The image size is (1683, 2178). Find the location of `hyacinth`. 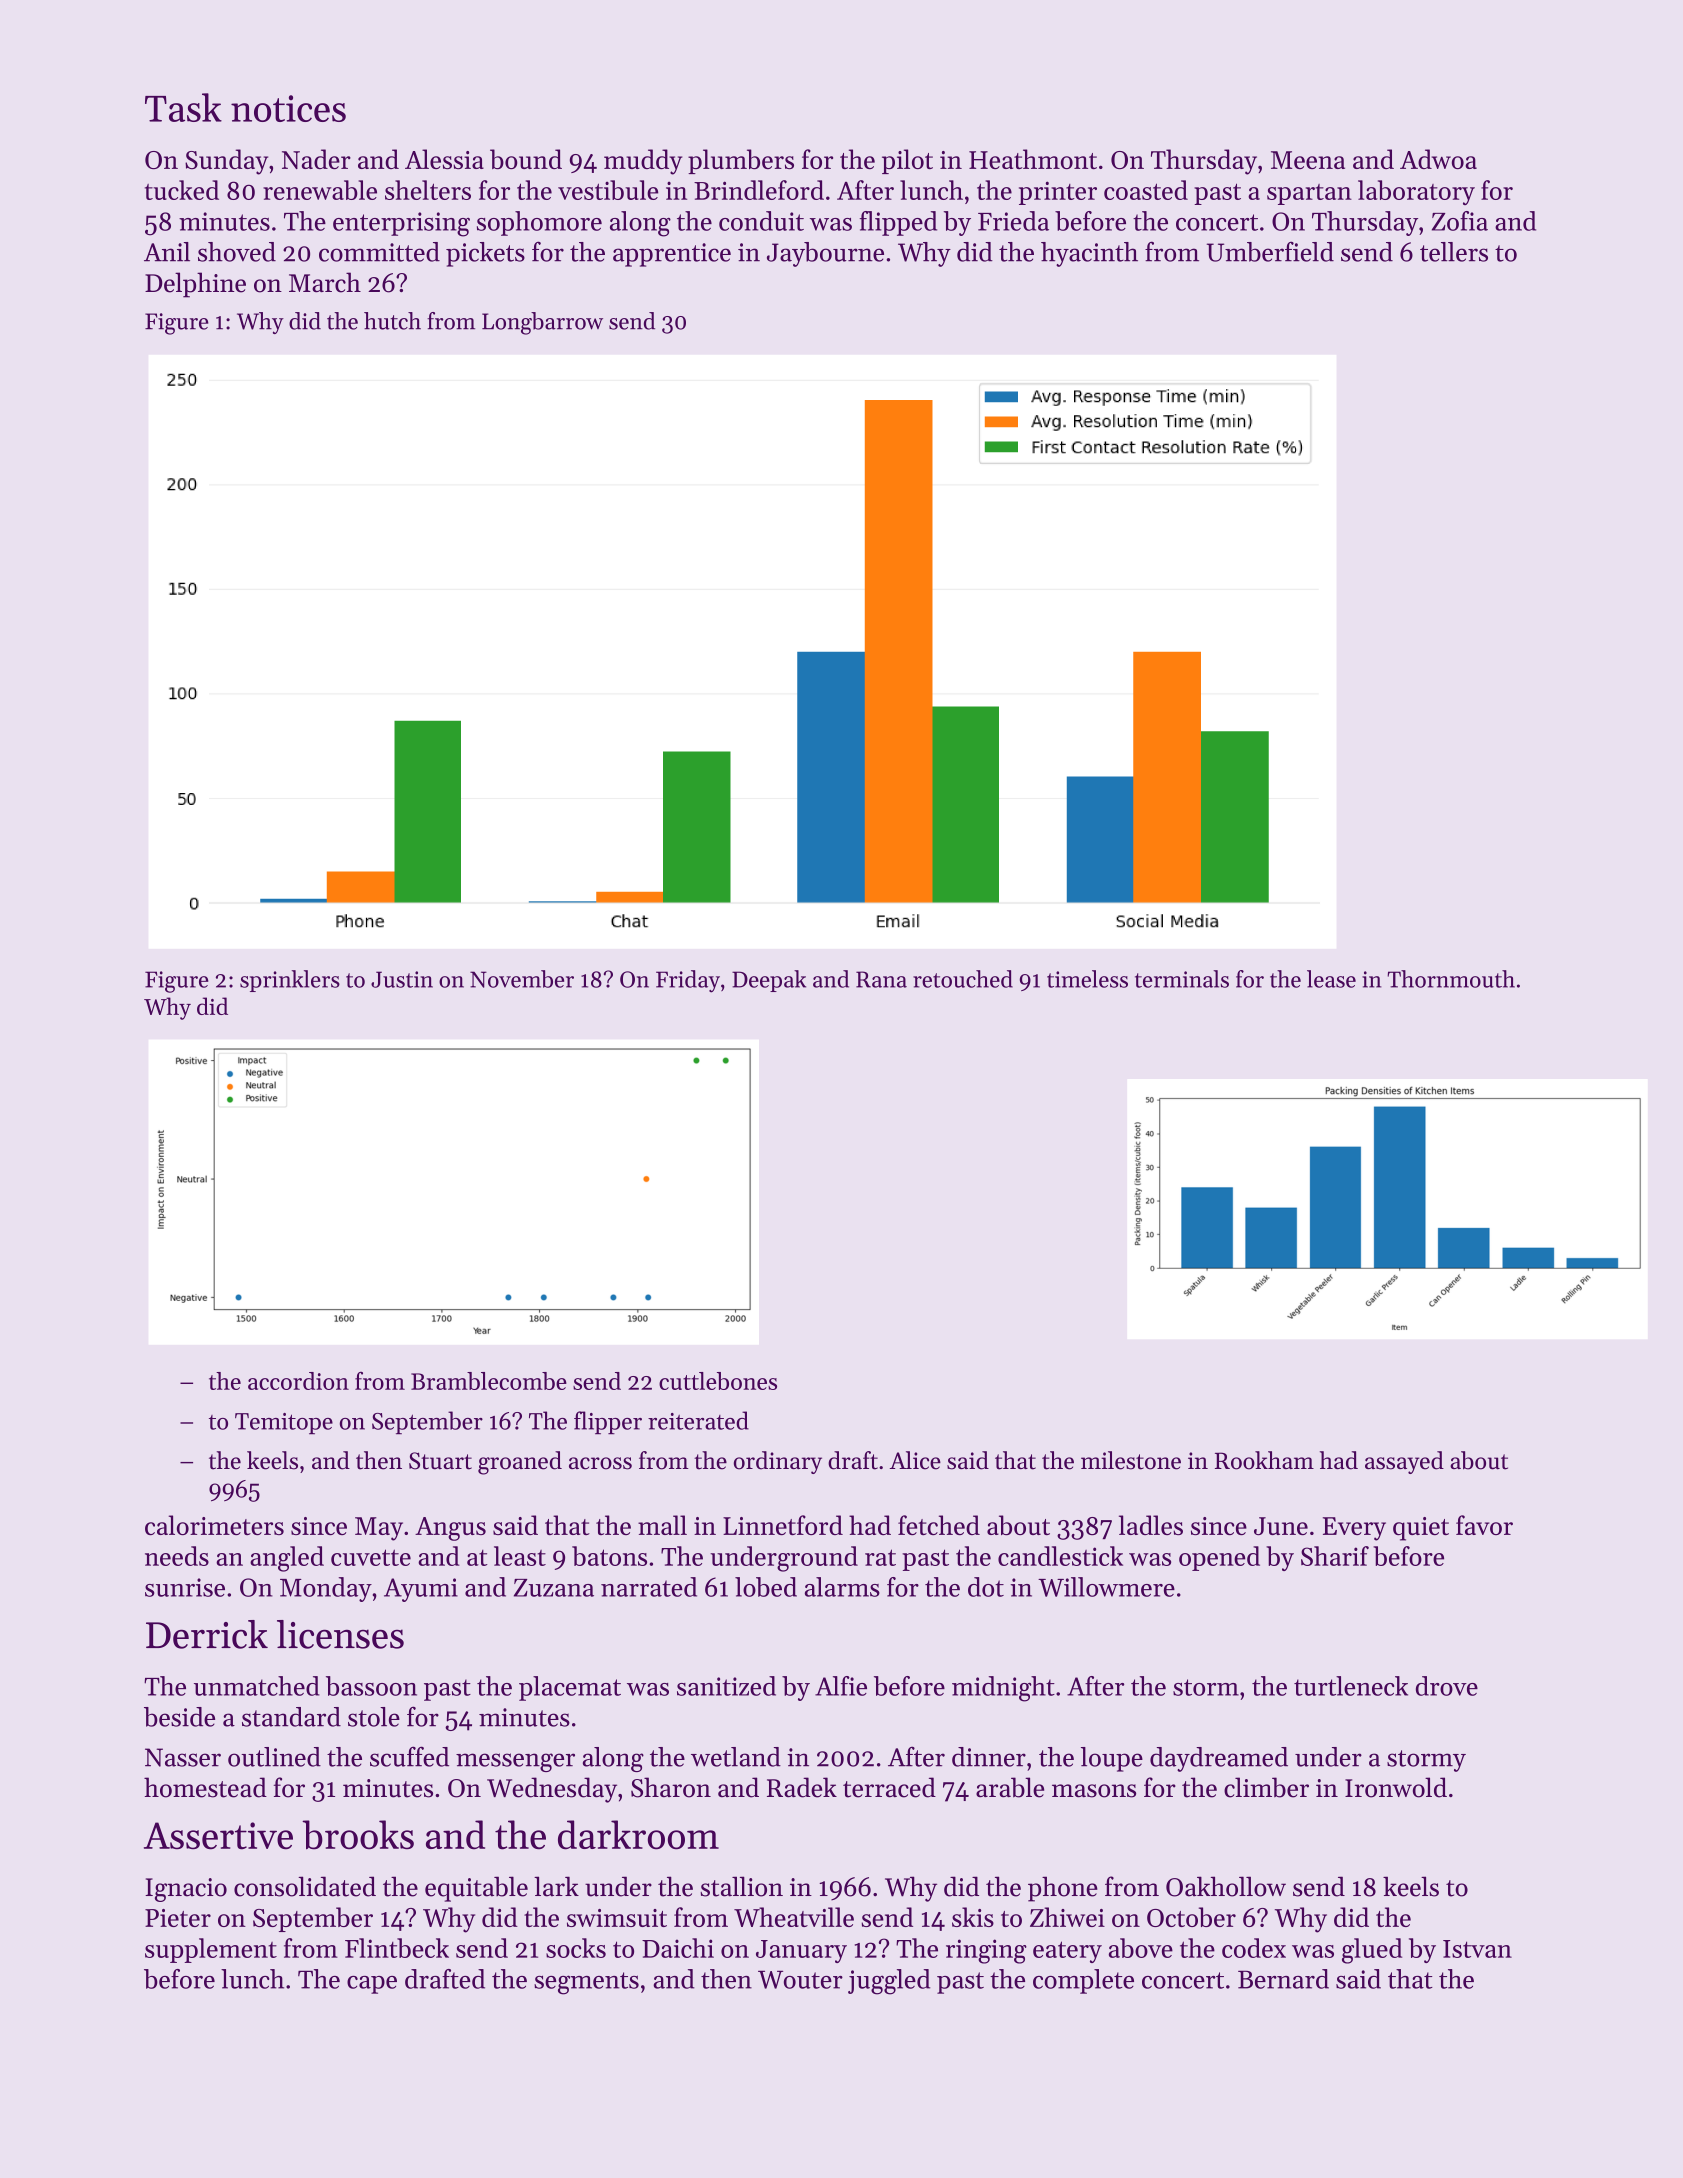

hyacinth is located at coordinates (1089, 254).
